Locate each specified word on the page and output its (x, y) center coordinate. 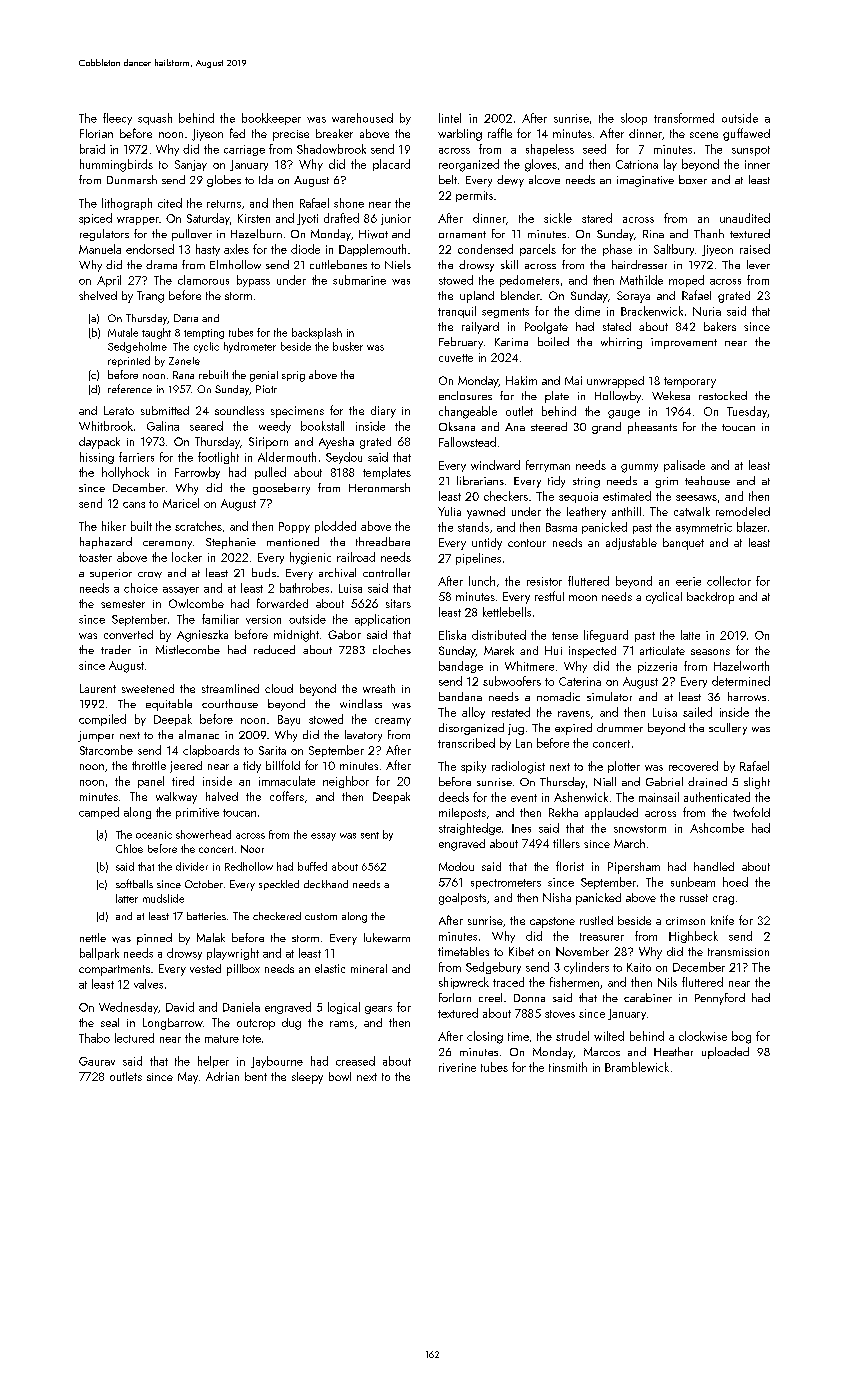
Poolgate (546, 328)
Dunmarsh (132, 179)
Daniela (241, 1007)
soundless (239, 410)
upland (477, 297)
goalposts (462, 899)
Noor (252, 849)
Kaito (639, 967)
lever (758, 264)
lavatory (363, 736)
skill (509, 264)
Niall (605, 781)
